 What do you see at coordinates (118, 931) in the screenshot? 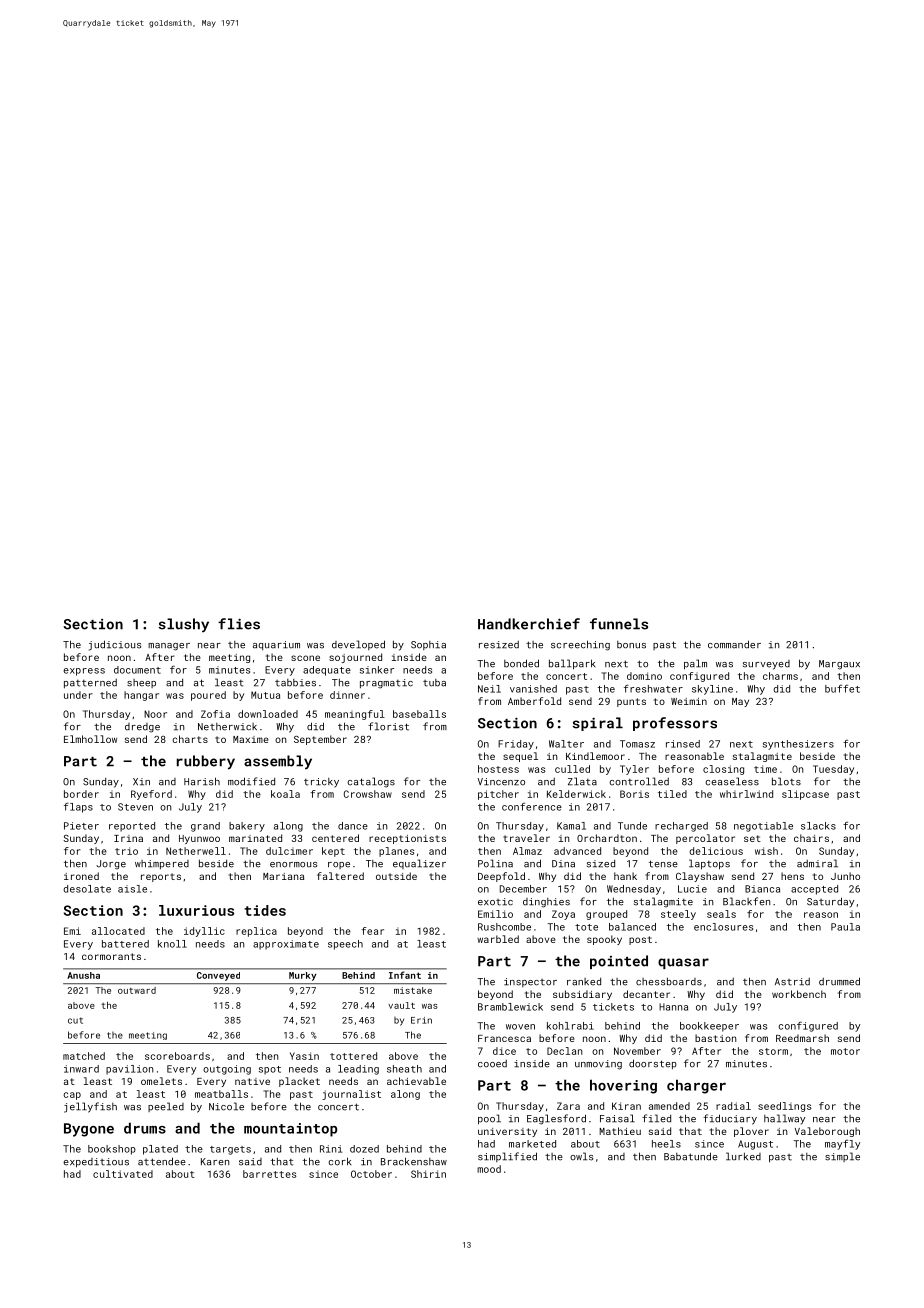
I see `allocated` at bounding box center [118, 931].
